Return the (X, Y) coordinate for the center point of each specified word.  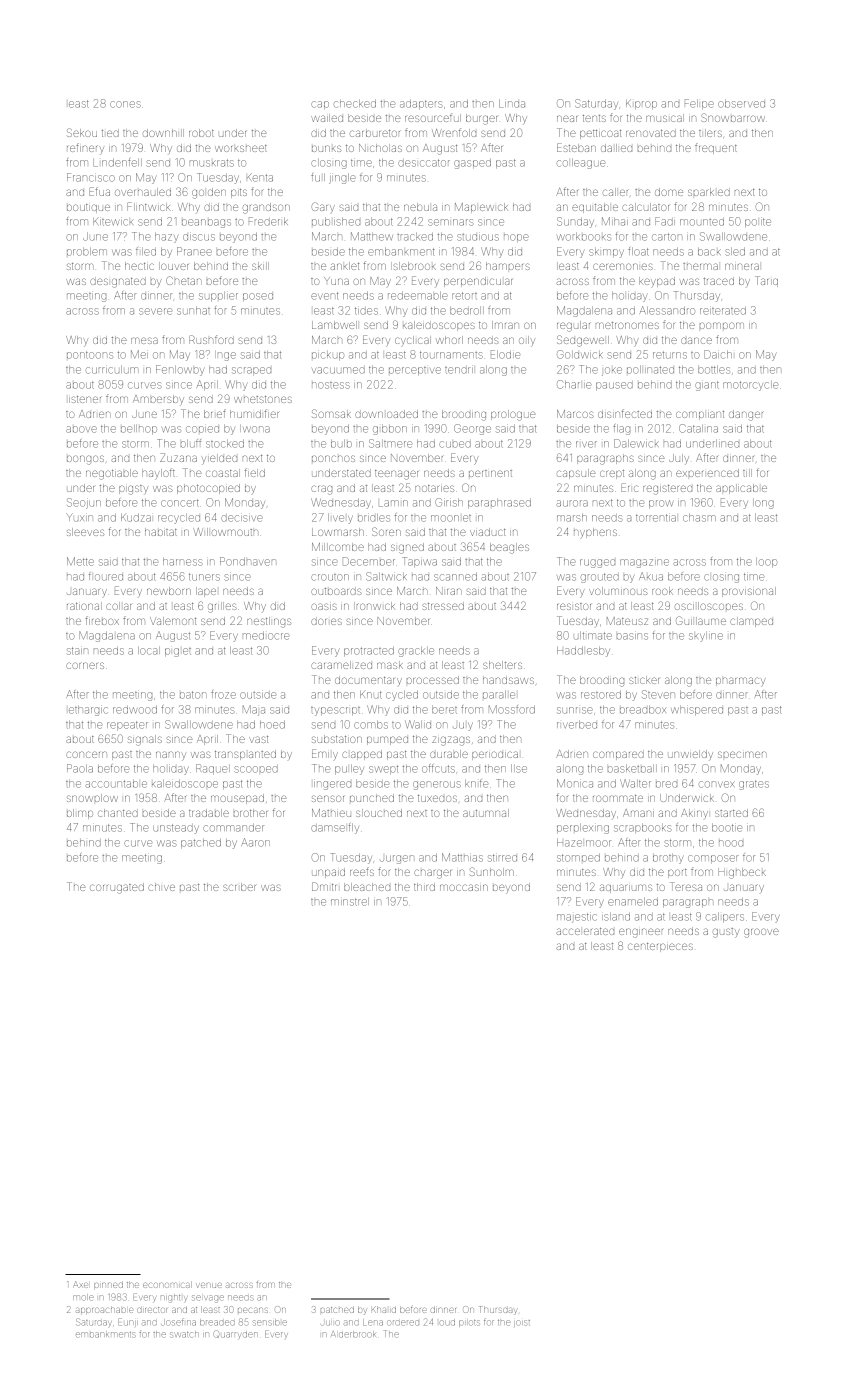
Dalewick (636, 443)
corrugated (117, 888)
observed (741, 104)
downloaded (386, 414)
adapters (421, 104)
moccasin (464, 887)
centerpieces (660, 947)
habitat (161, 532)
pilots (469, 1323)
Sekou (82, 132)
